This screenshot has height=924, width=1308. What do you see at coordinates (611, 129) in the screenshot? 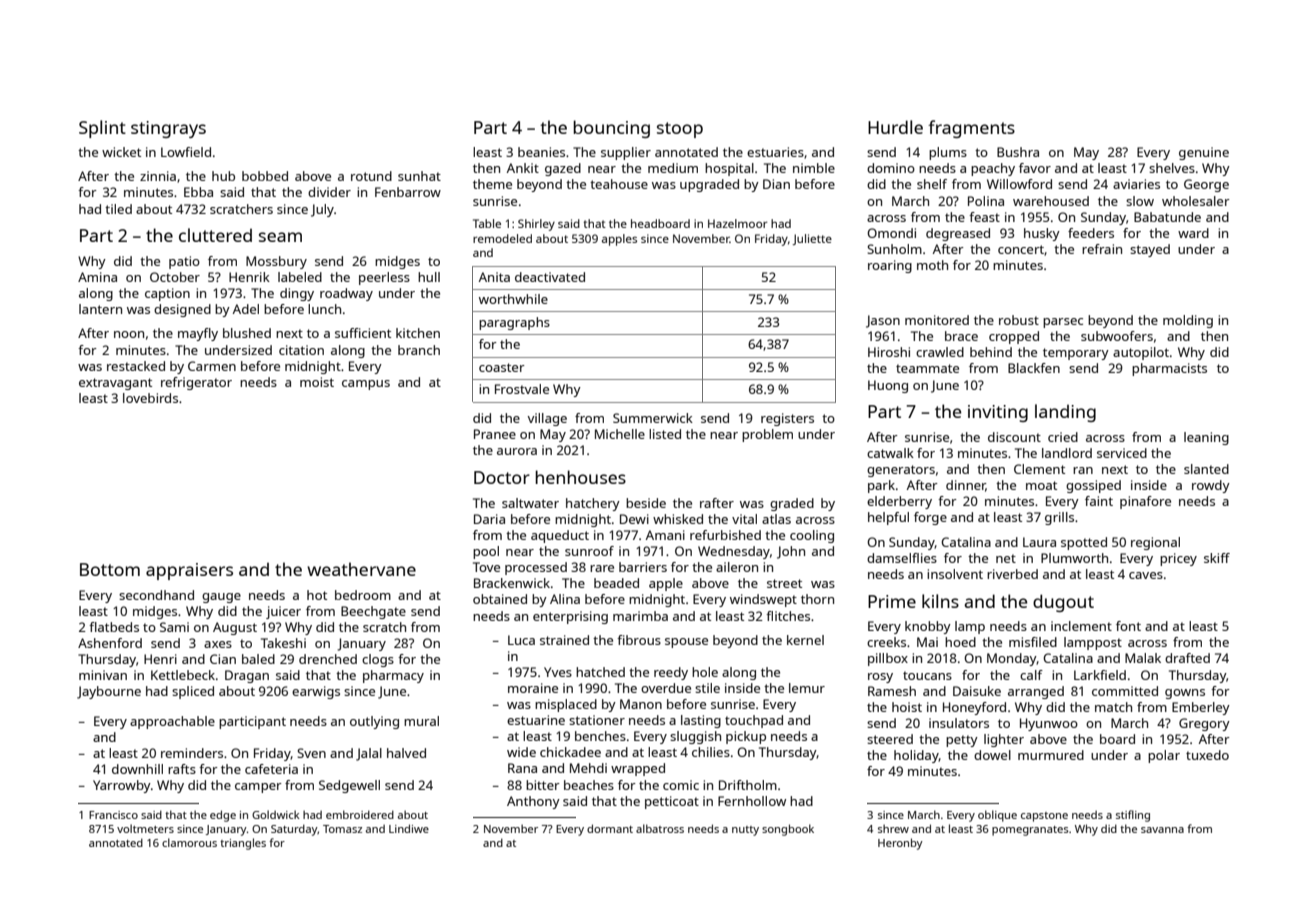
I see `bouncing` at bounding box center [611, 129].
